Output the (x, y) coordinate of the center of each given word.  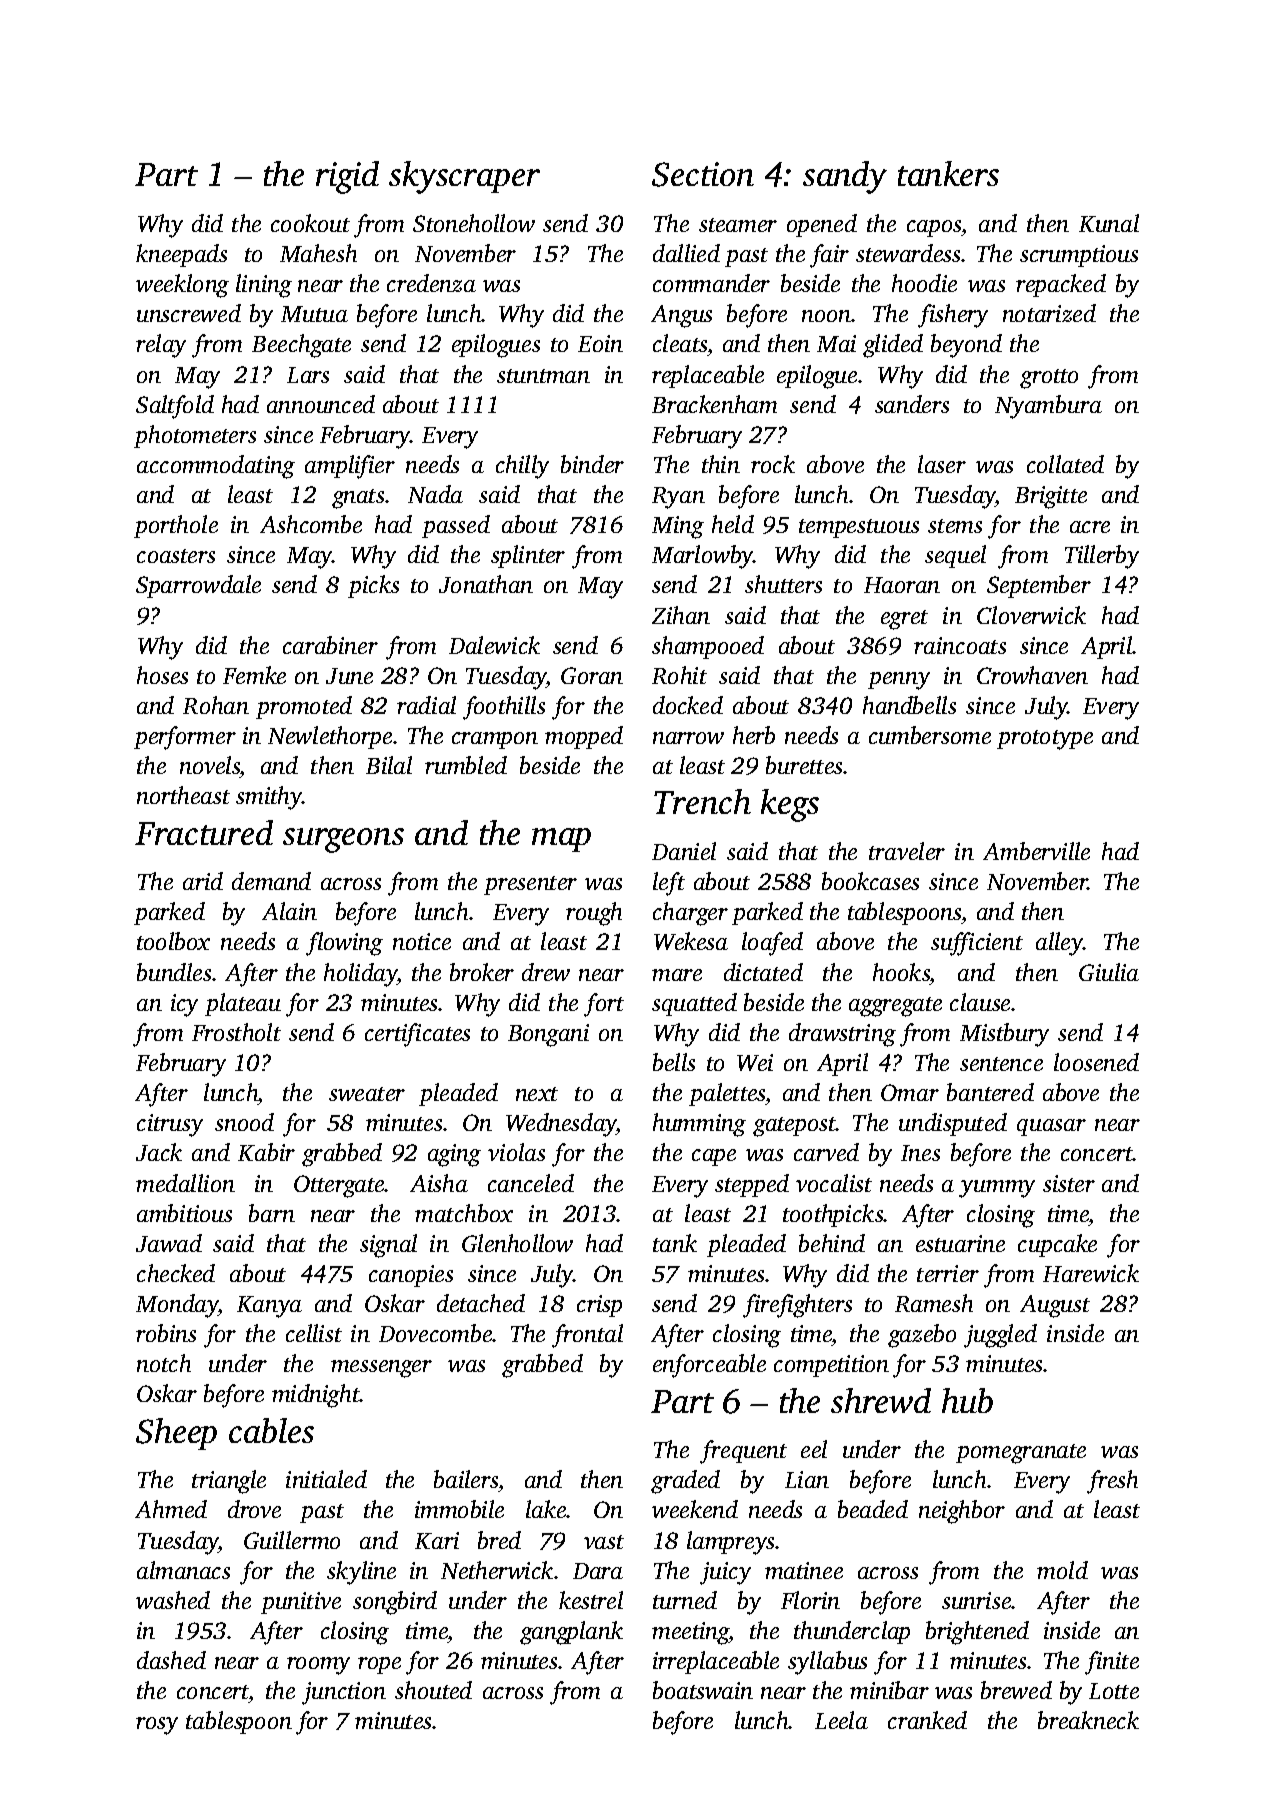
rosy (157, 1726)
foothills (504, 708)
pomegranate (1021, 1454)
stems (955, 526)
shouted (433, 1690)
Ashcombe (311, 524)
